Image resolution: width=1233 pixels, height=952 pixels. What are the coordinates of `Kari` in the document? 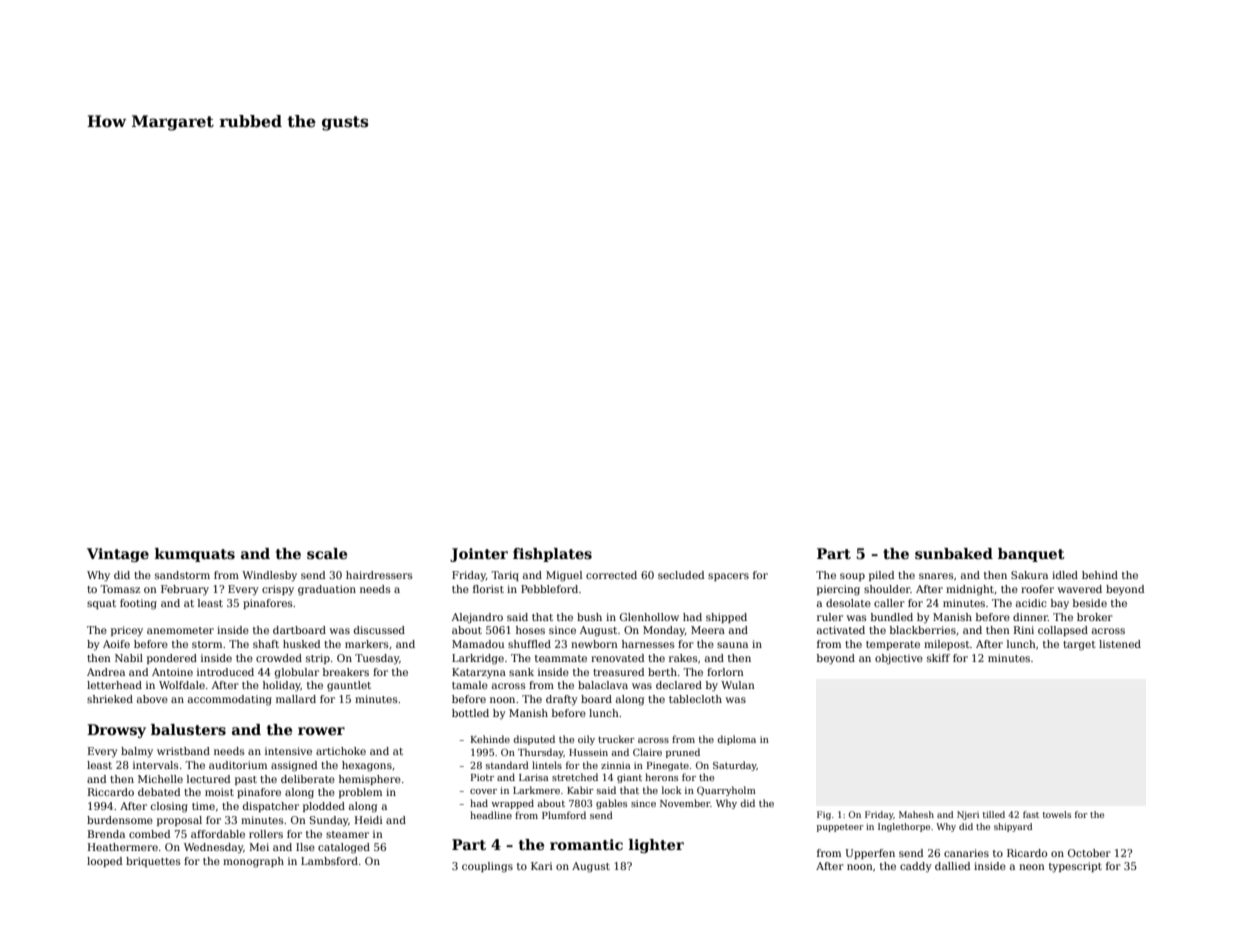 It's located at (542, 866).
